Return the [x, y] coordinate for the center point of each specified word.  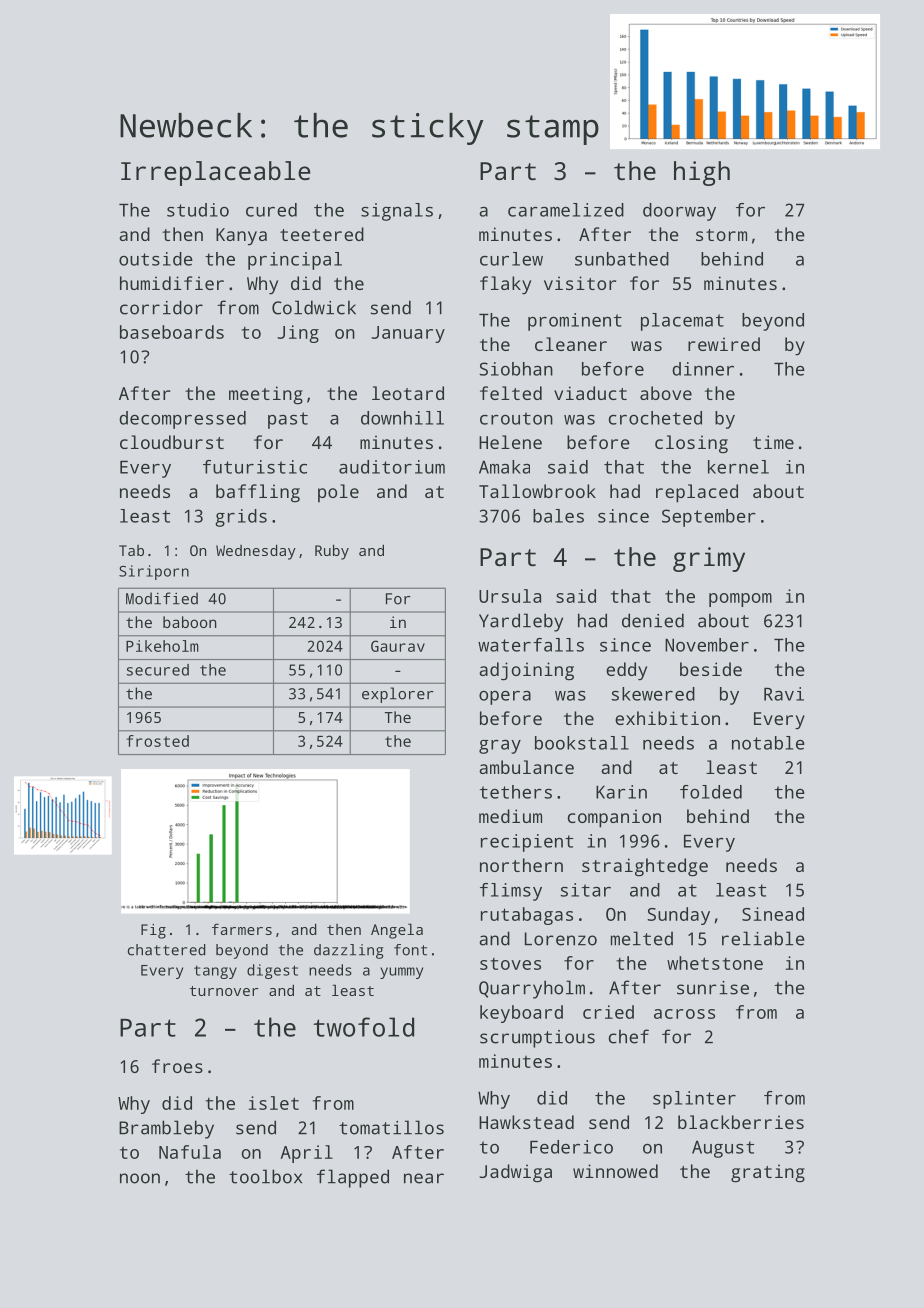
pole [338, 493]
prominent [575, 322]
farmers [242, 929]
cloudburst [172, 442]
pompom [740, 600]
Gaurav [398, 646]
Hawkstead [526, 1122]
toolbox [265, 1176]
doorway [679, 212]
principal [295, 261]
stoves [510, 964]
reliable [763, 938]
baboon [190, 622]
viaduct [590, 393]
